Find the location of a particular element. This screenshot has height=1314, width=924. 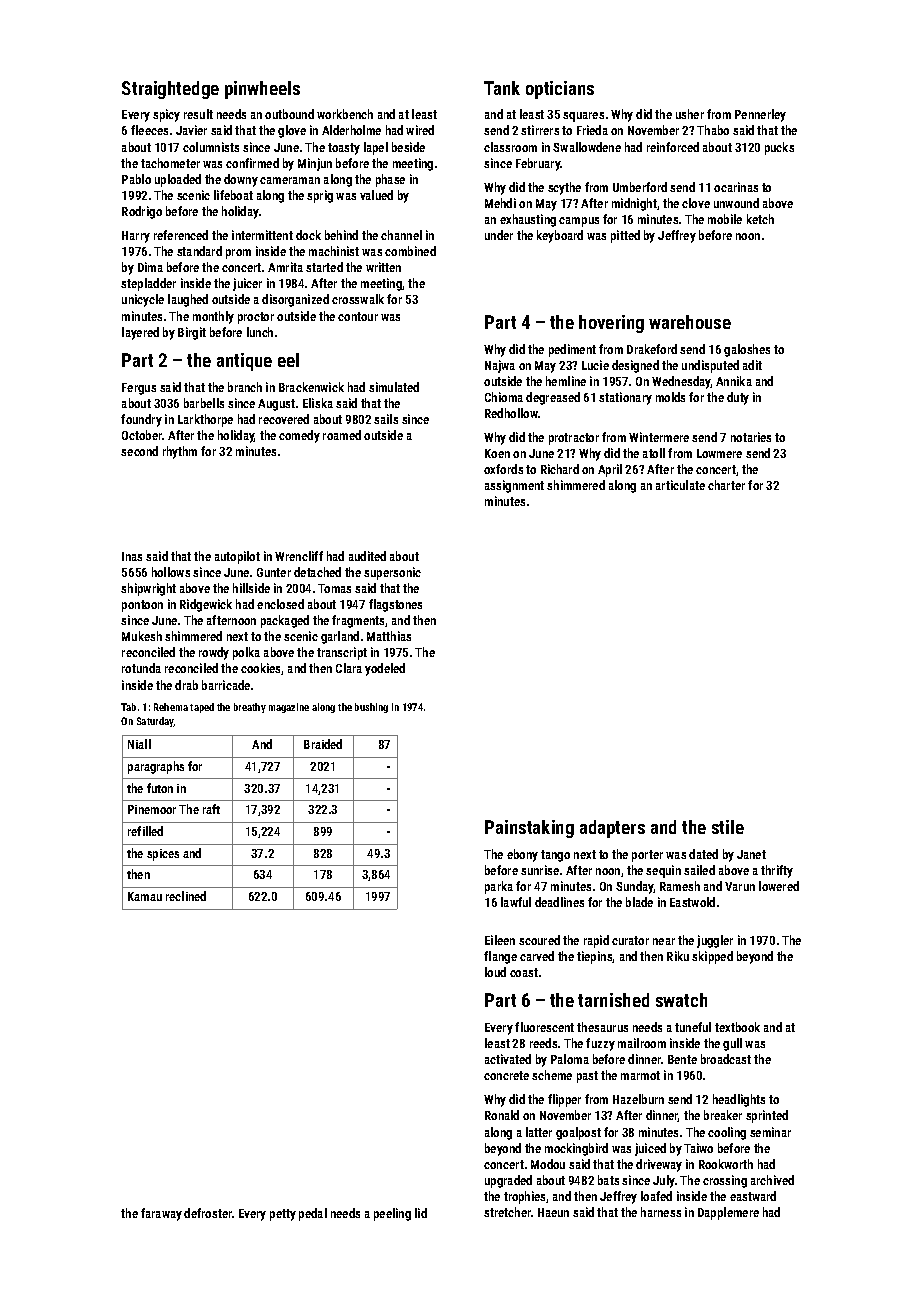

Janet is located at coordinates (751, 854).
